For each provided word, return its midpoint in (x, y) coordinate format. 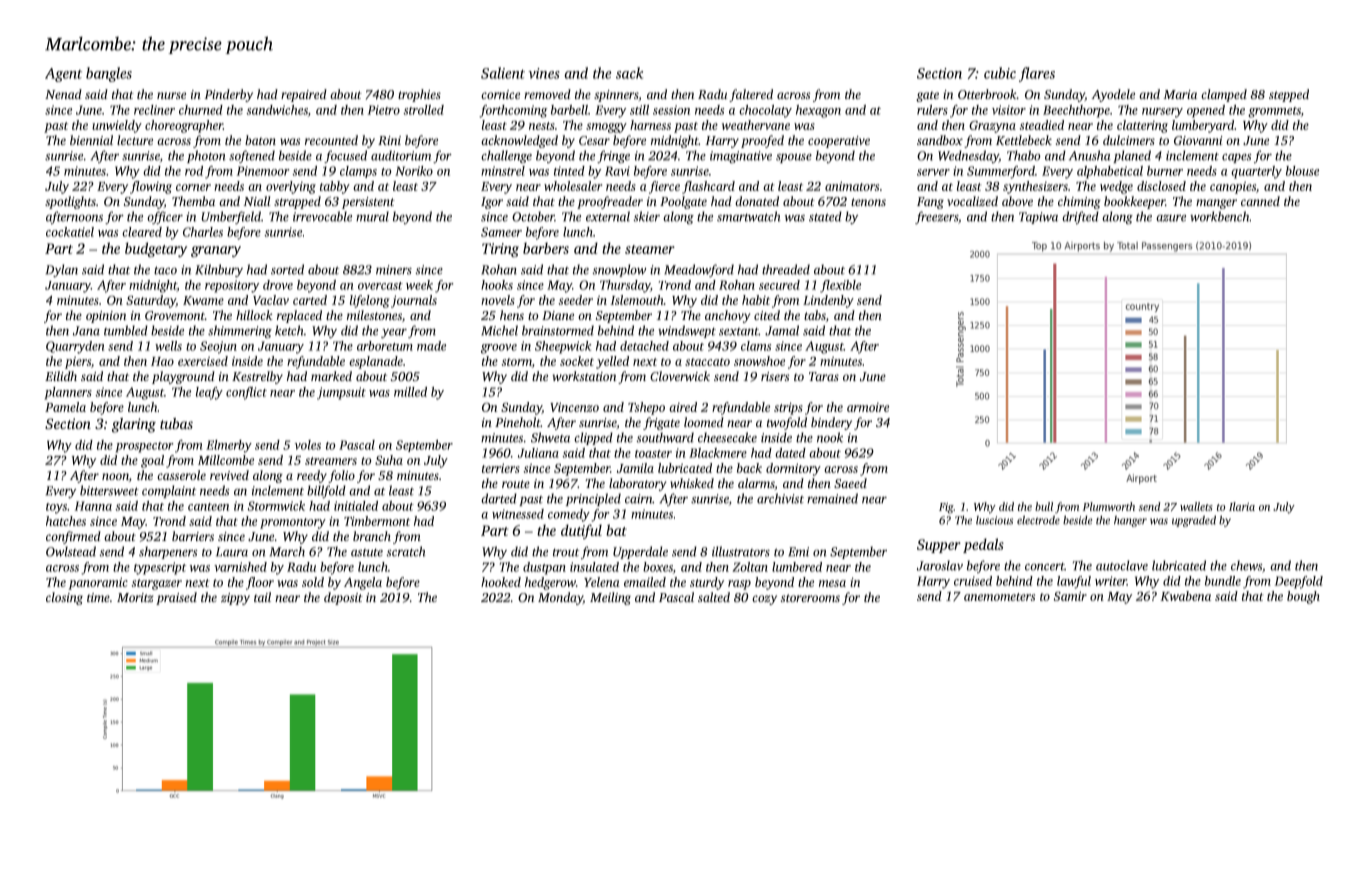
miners (394, 270)
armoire (868, 407)
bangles (109, 74)
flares (1037, 74)
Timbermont (377, 521)
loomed (704, 422)
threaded (786, 269)
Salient (503, 73)
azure (1171, 218)
